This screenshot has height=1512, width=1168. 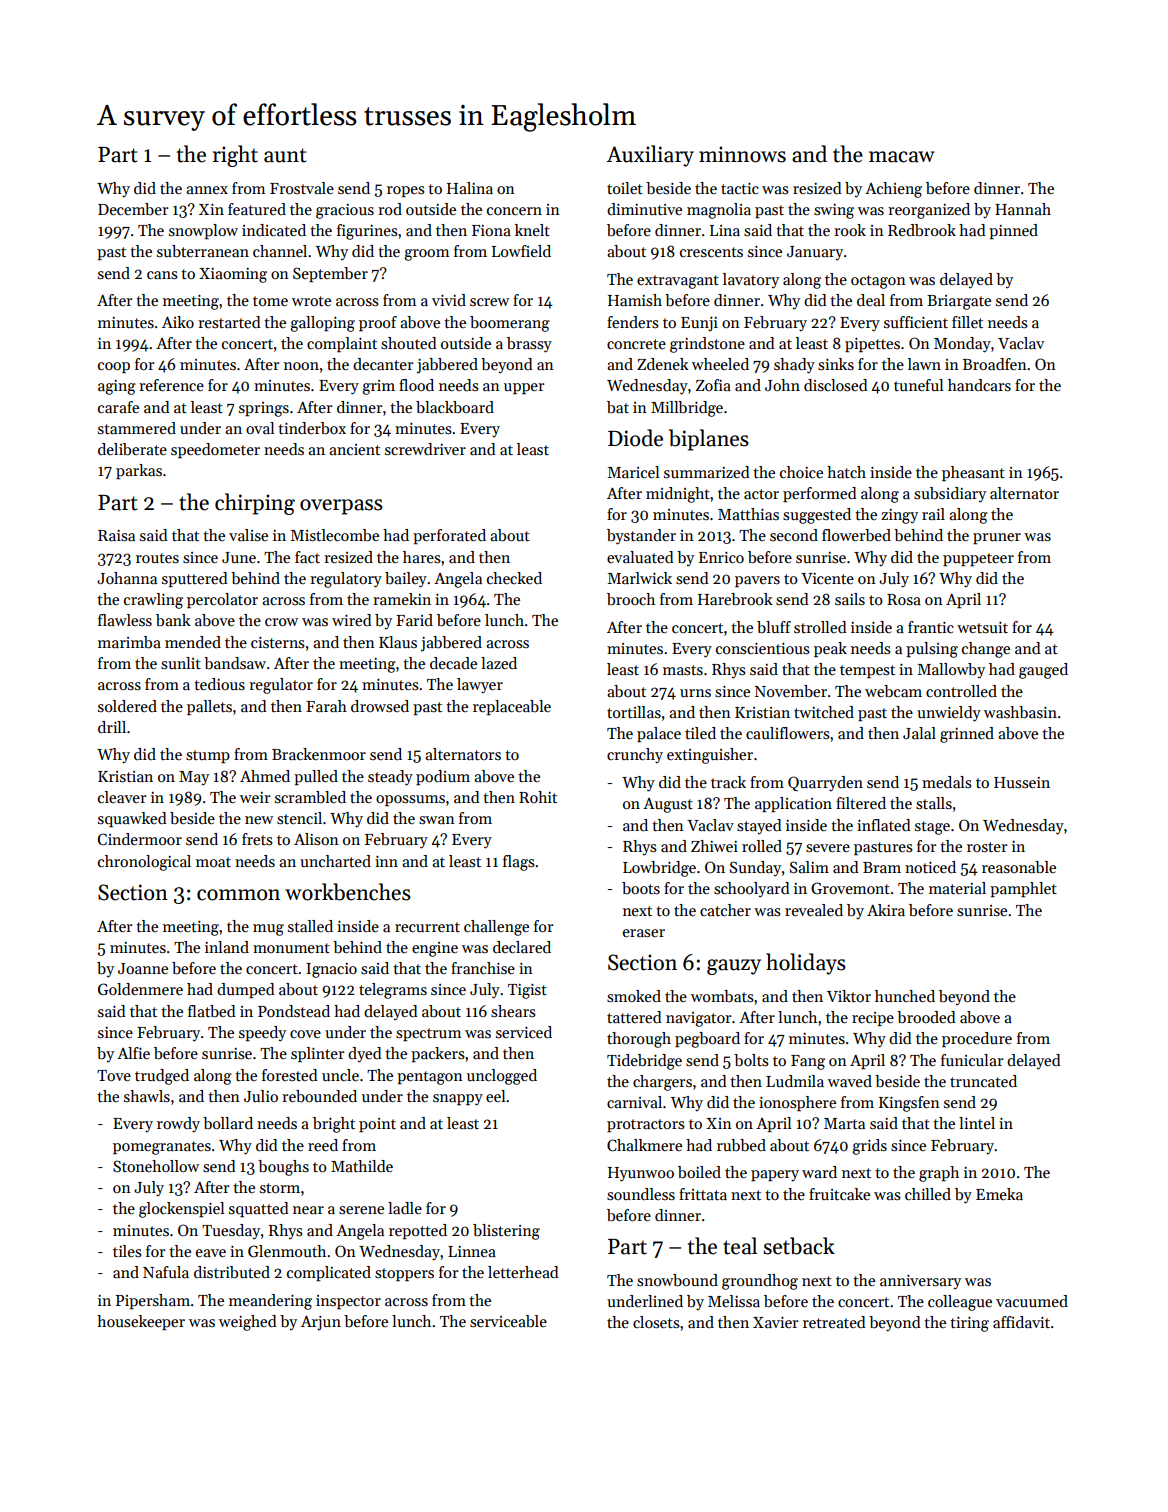 What do you see at coordinates (141, 1322) in the screenshot?
I see `housekeeper` at bounding box center [141, 1322].
